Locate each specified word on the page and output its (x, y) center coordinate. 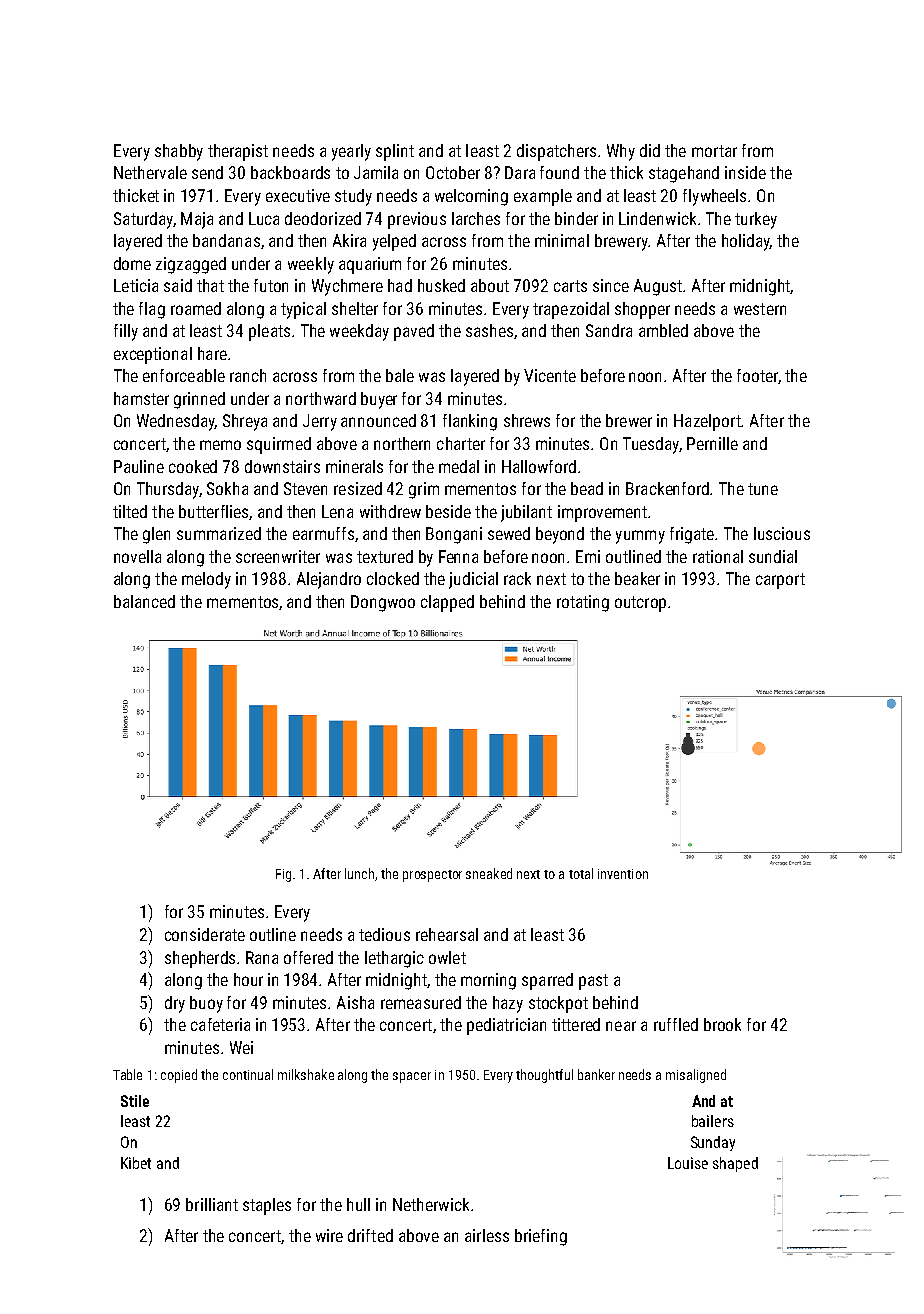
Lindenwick (657, 218)
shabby (179, 152)
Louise (688, 1163)
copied (179, 1076)
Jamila (376, 172)
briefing (541, 1237)
